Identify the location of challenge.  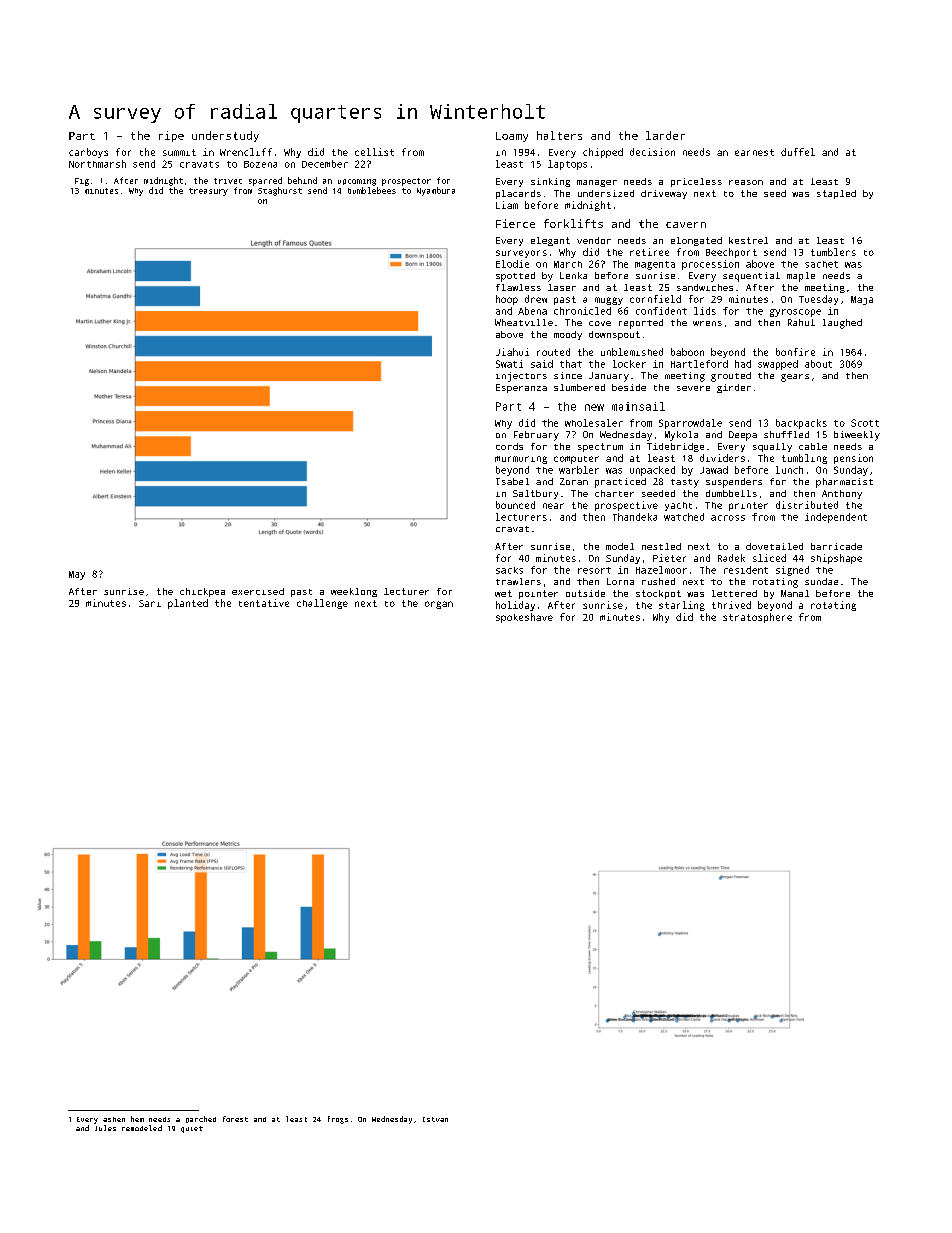
(322, 604).
